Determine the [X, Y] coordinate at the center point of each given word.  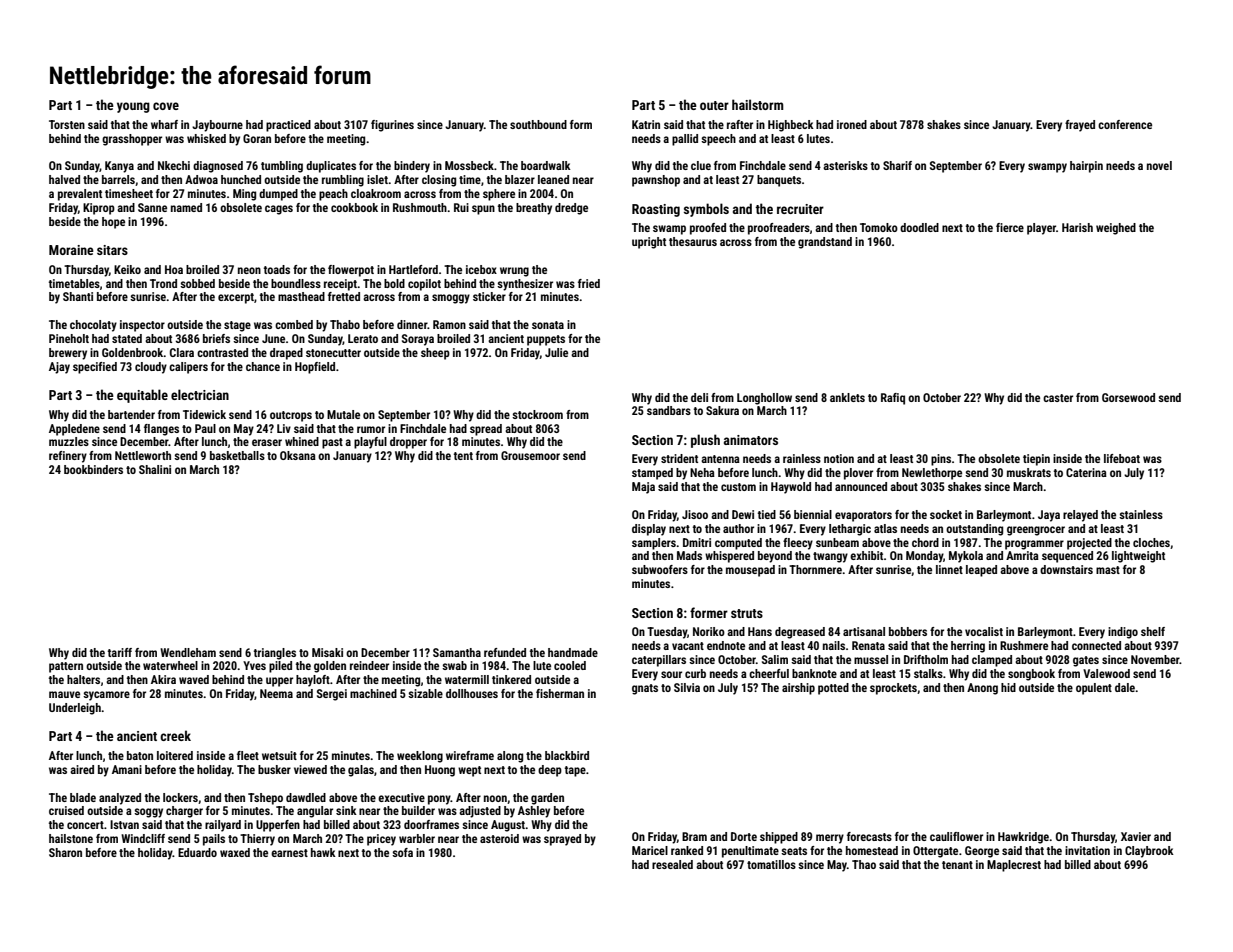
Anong [982, 689]
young [133, 107]
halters [83, 679]
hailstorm [758, 104]
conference [1125, 124]
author [738, 528]
